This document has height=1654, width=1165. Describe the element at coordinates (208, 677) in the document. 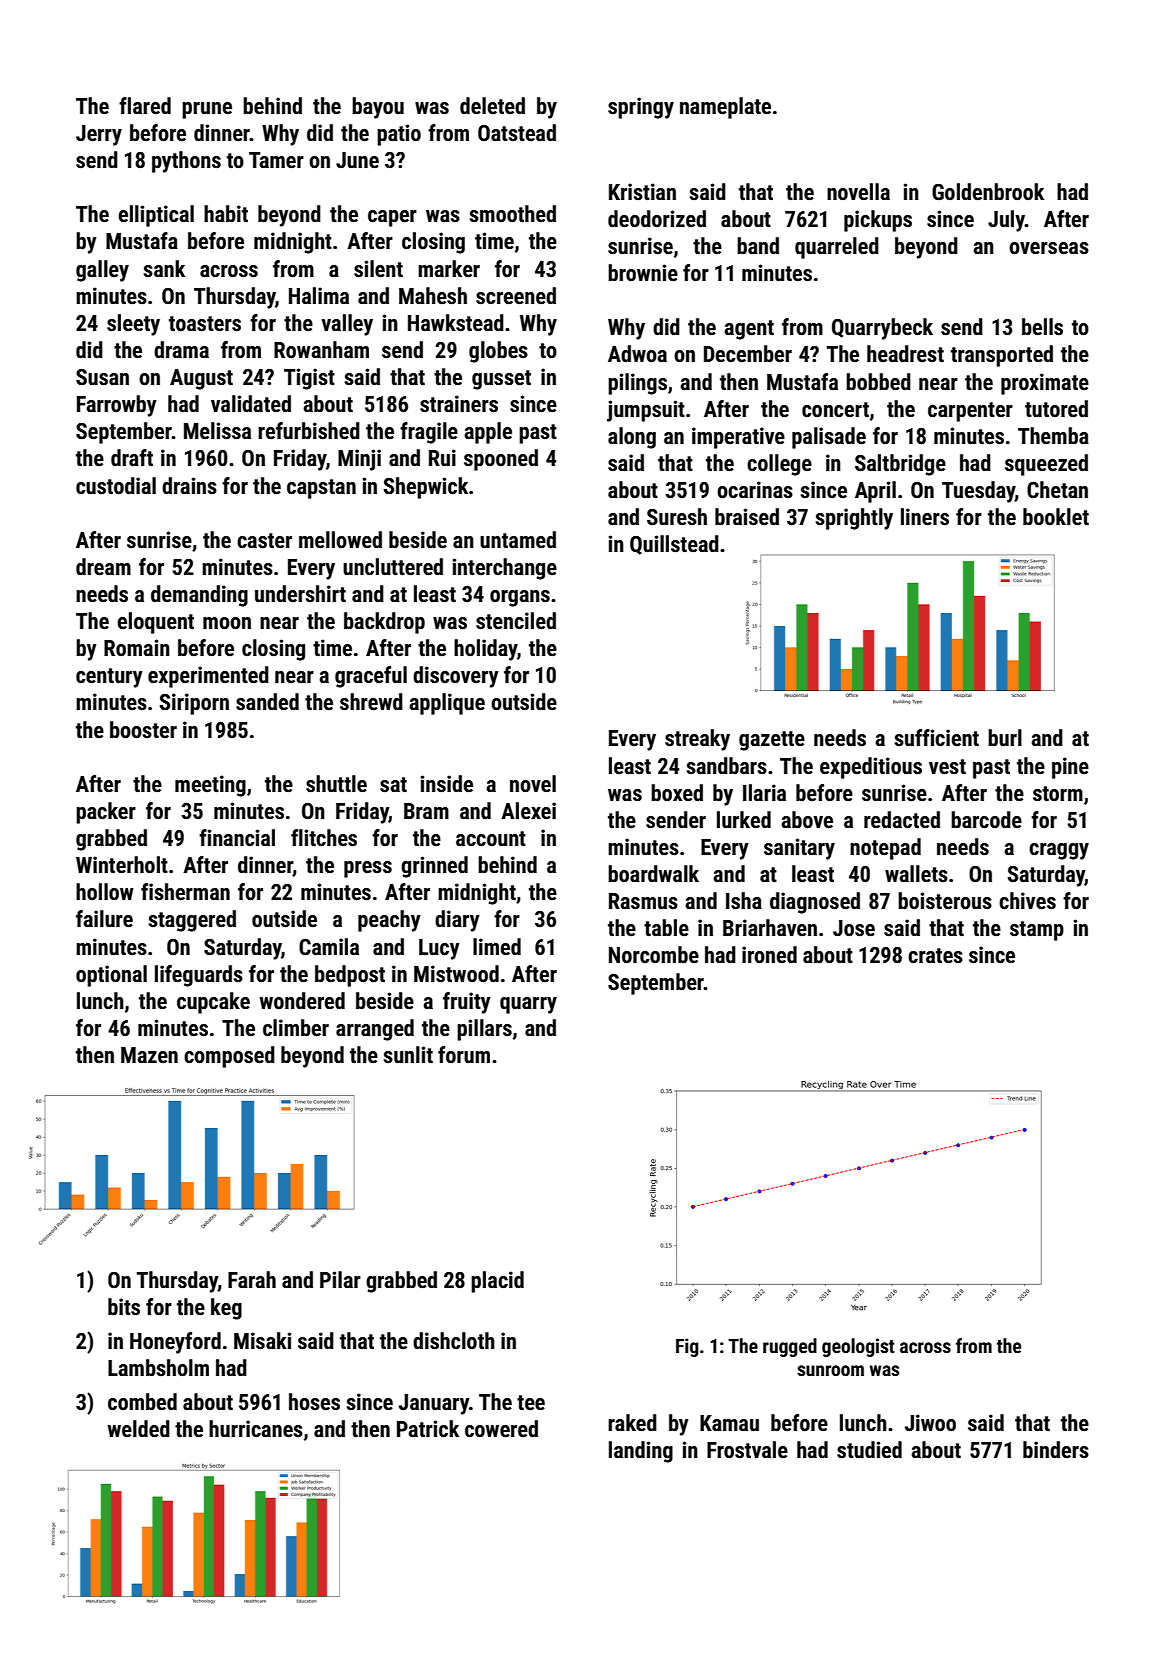

I see `experimented` at that location.
